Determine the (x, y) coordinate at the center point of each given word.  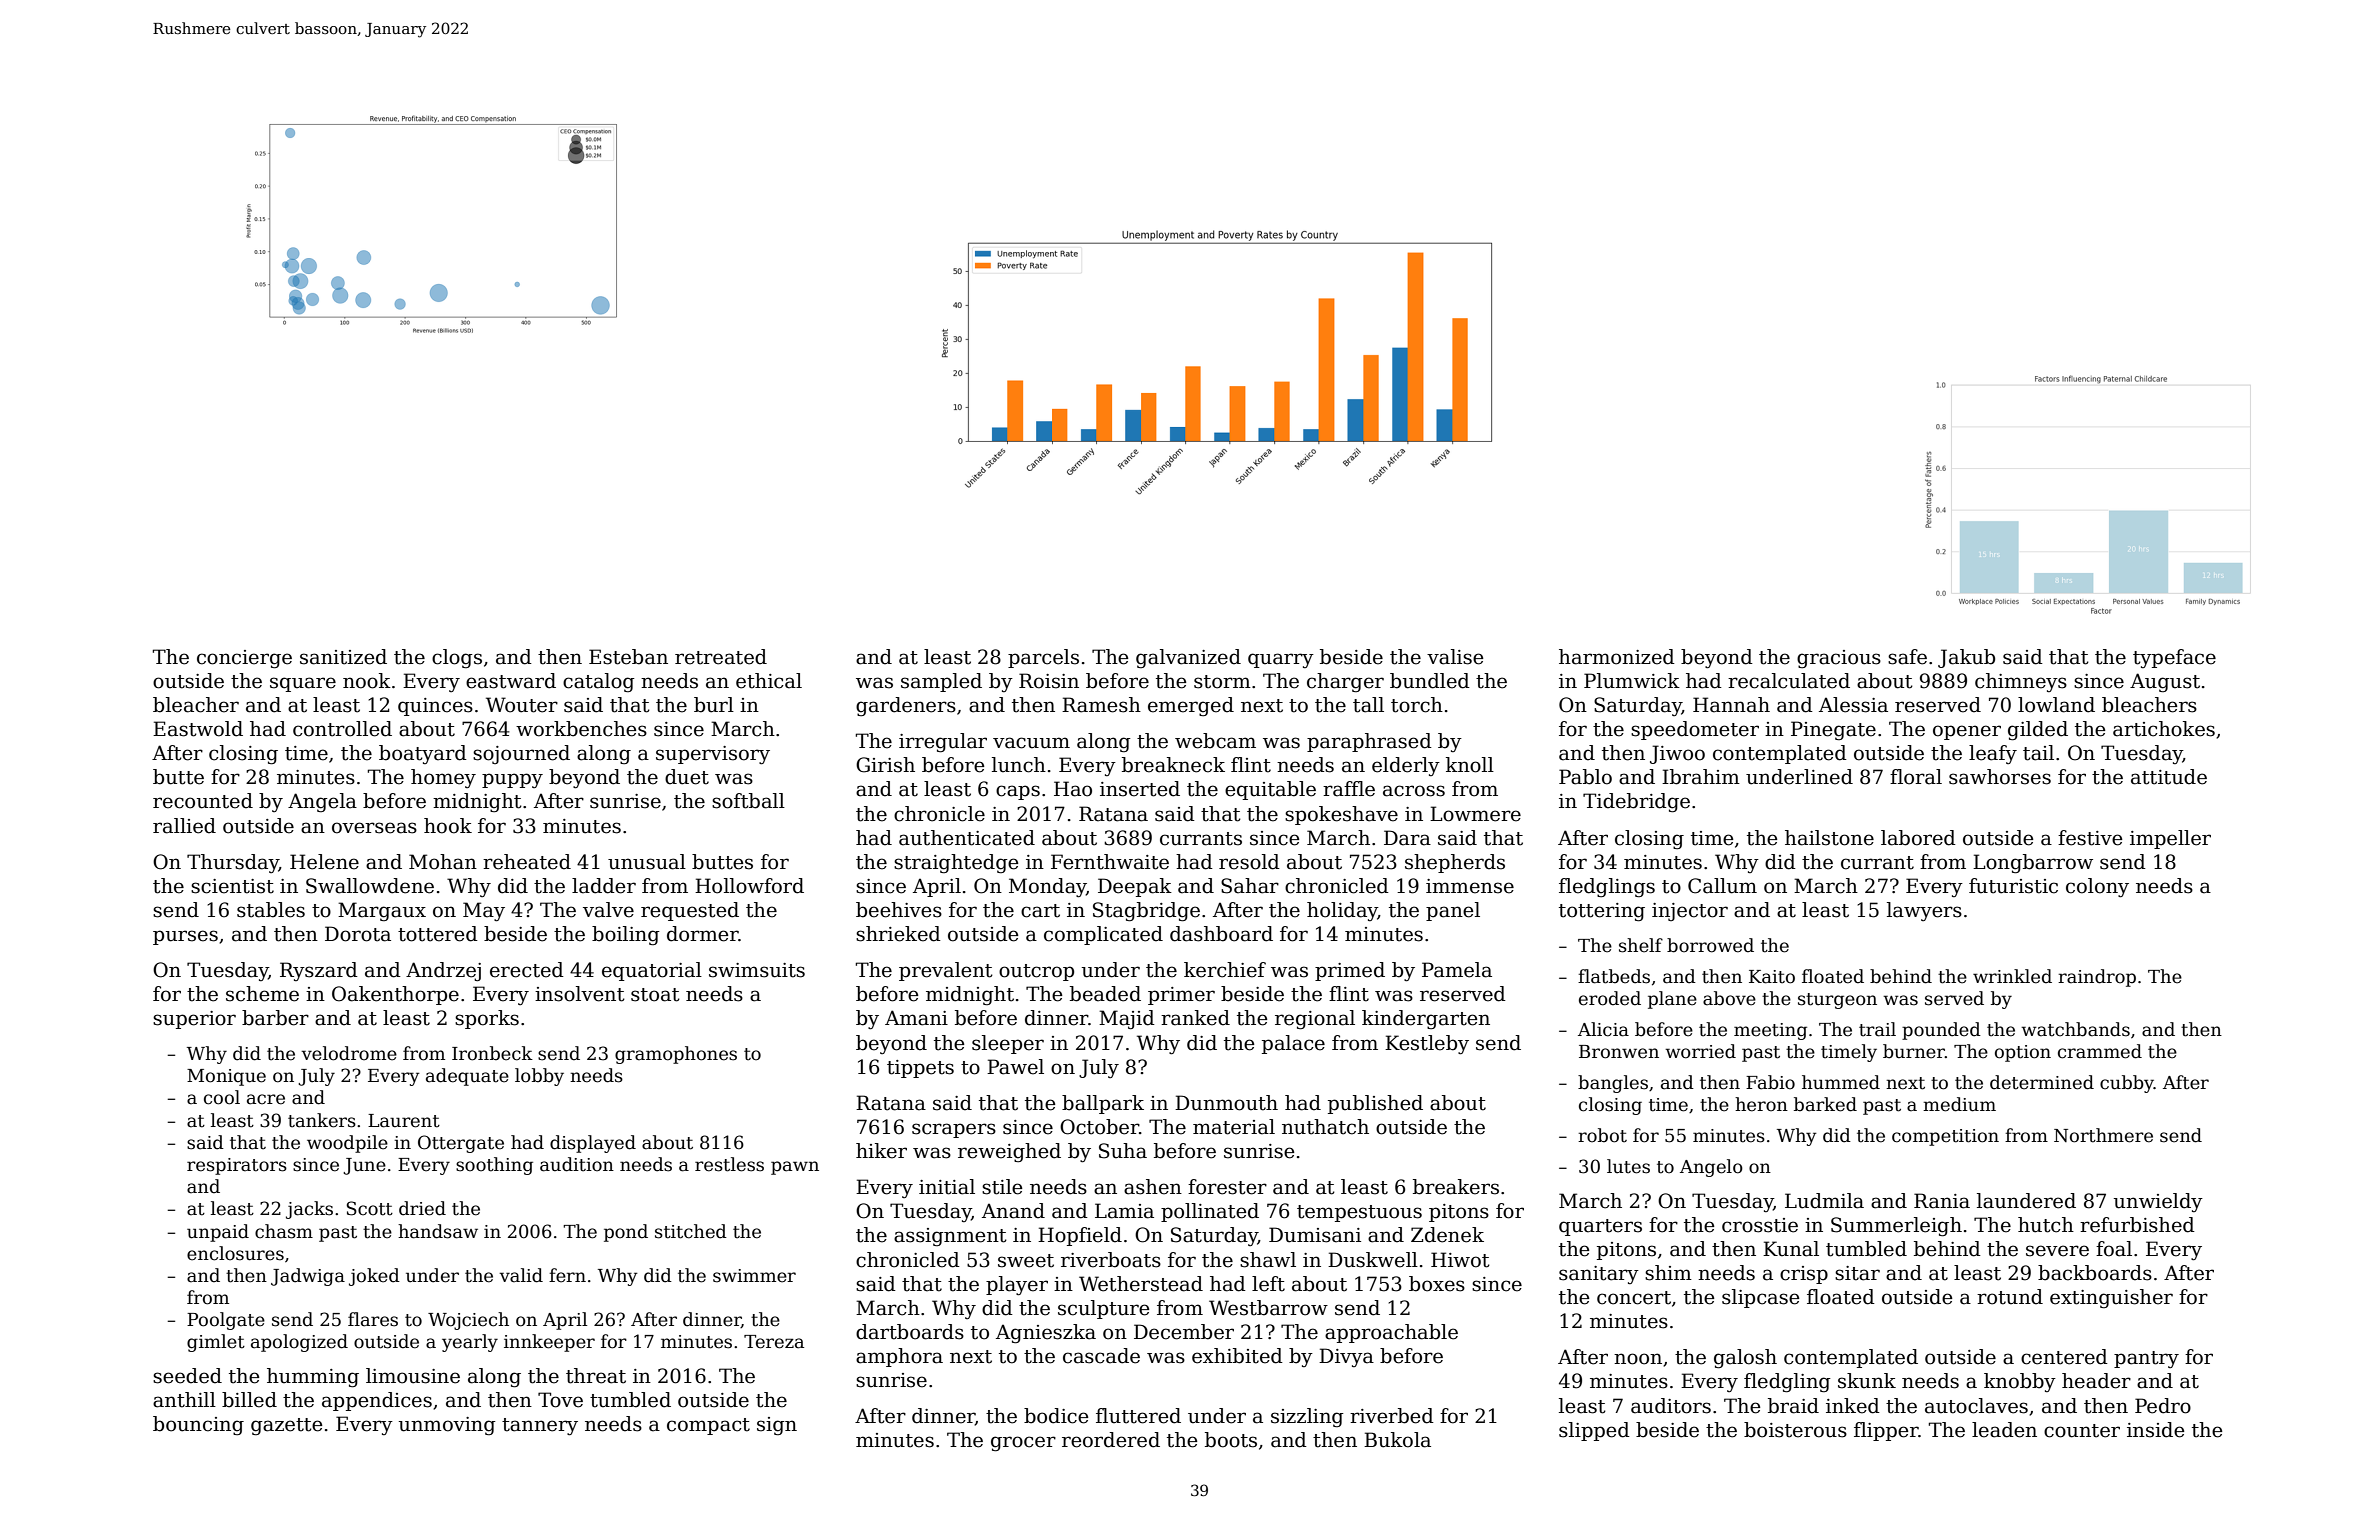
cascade (1101, 1356)
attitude (2169, 777)
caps (1018, 792)
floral (1916, 777)
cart (1040, 911)
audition (577, 1164)
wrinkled (2012, 976)
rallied (184, 826)
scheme (262, 994)
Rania (1942, 1201)
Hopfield (1080, 1236)
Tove (560, 1400)
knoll (1470, 765)
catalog (599, 682)
